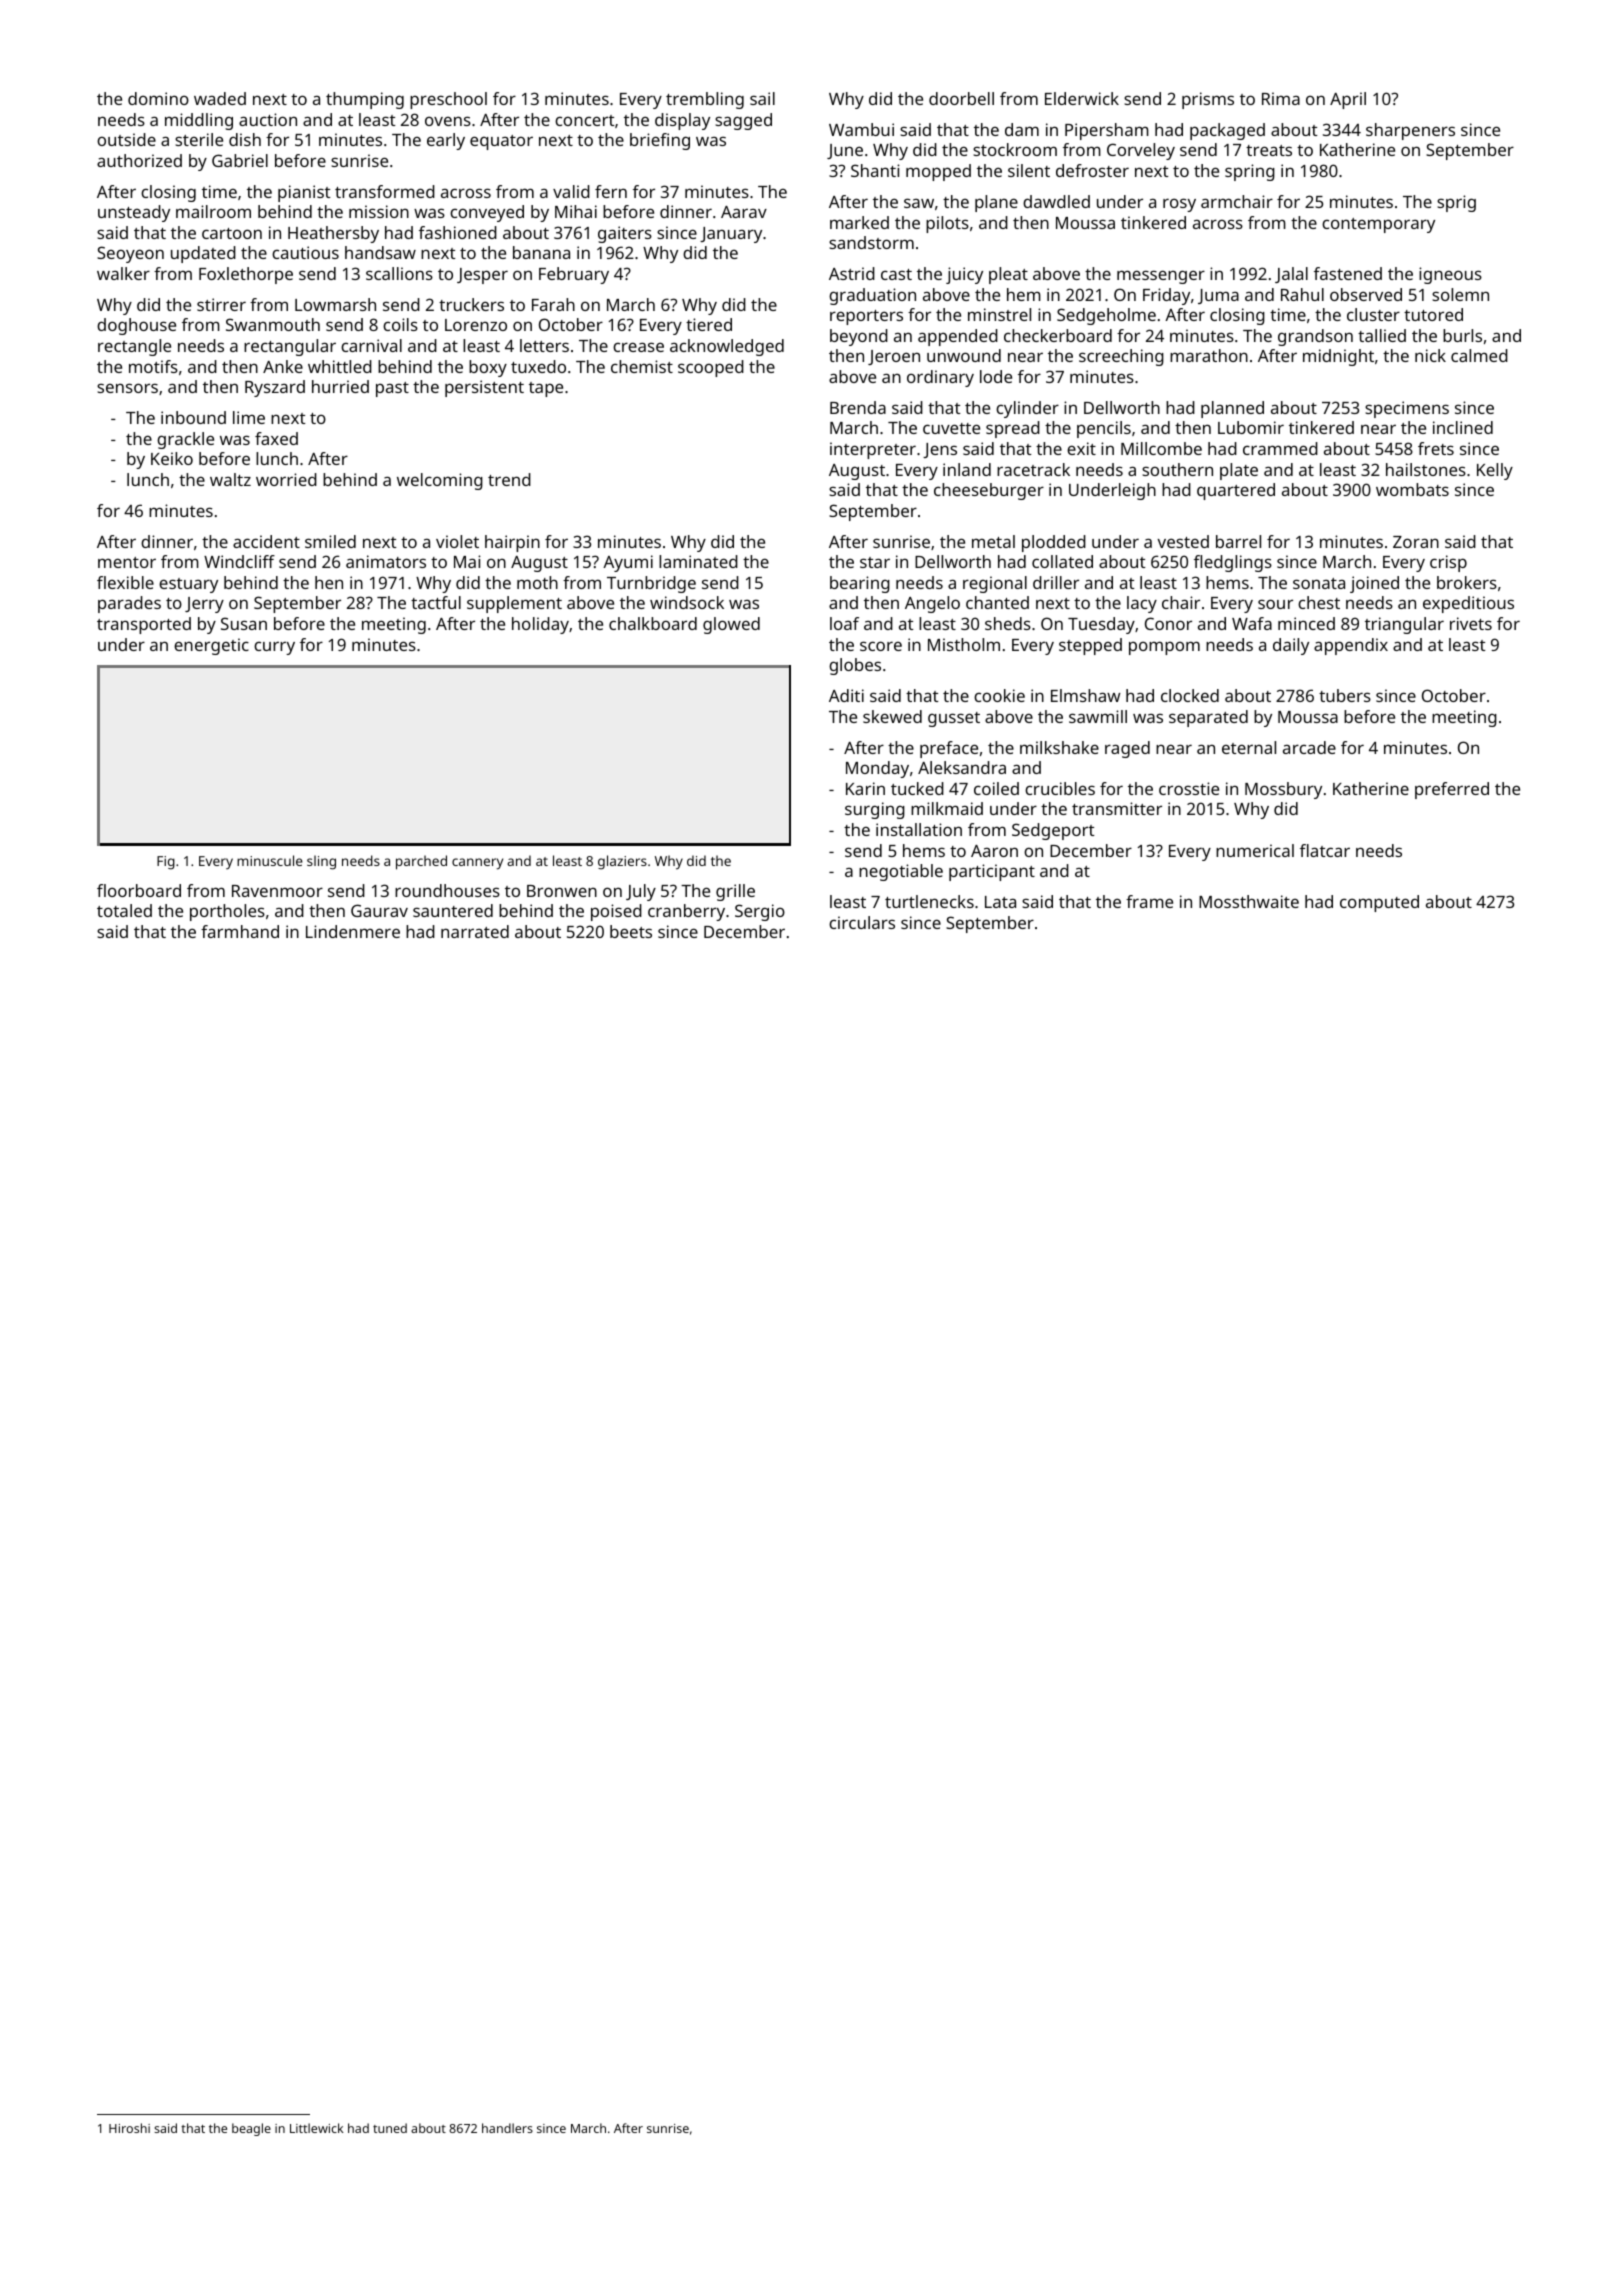 The width and height of the screenshot is (1620, 2292). Describe the element at coordinates (129, 2128) in the screenshot. I see `Hiroshi` at that location.
